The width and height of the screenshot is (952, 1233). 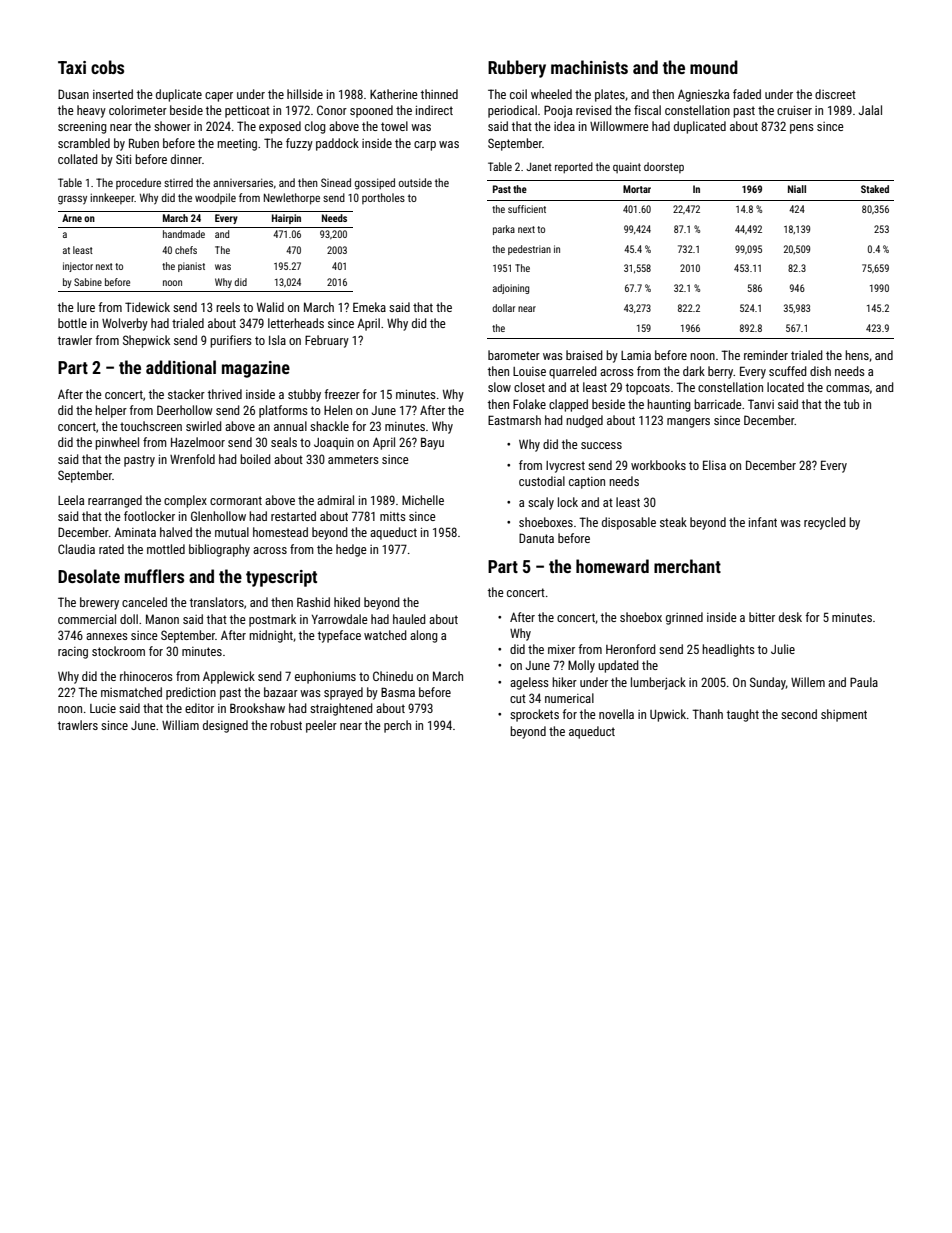 I want to click on reminder, so click(x=766, y=355).
